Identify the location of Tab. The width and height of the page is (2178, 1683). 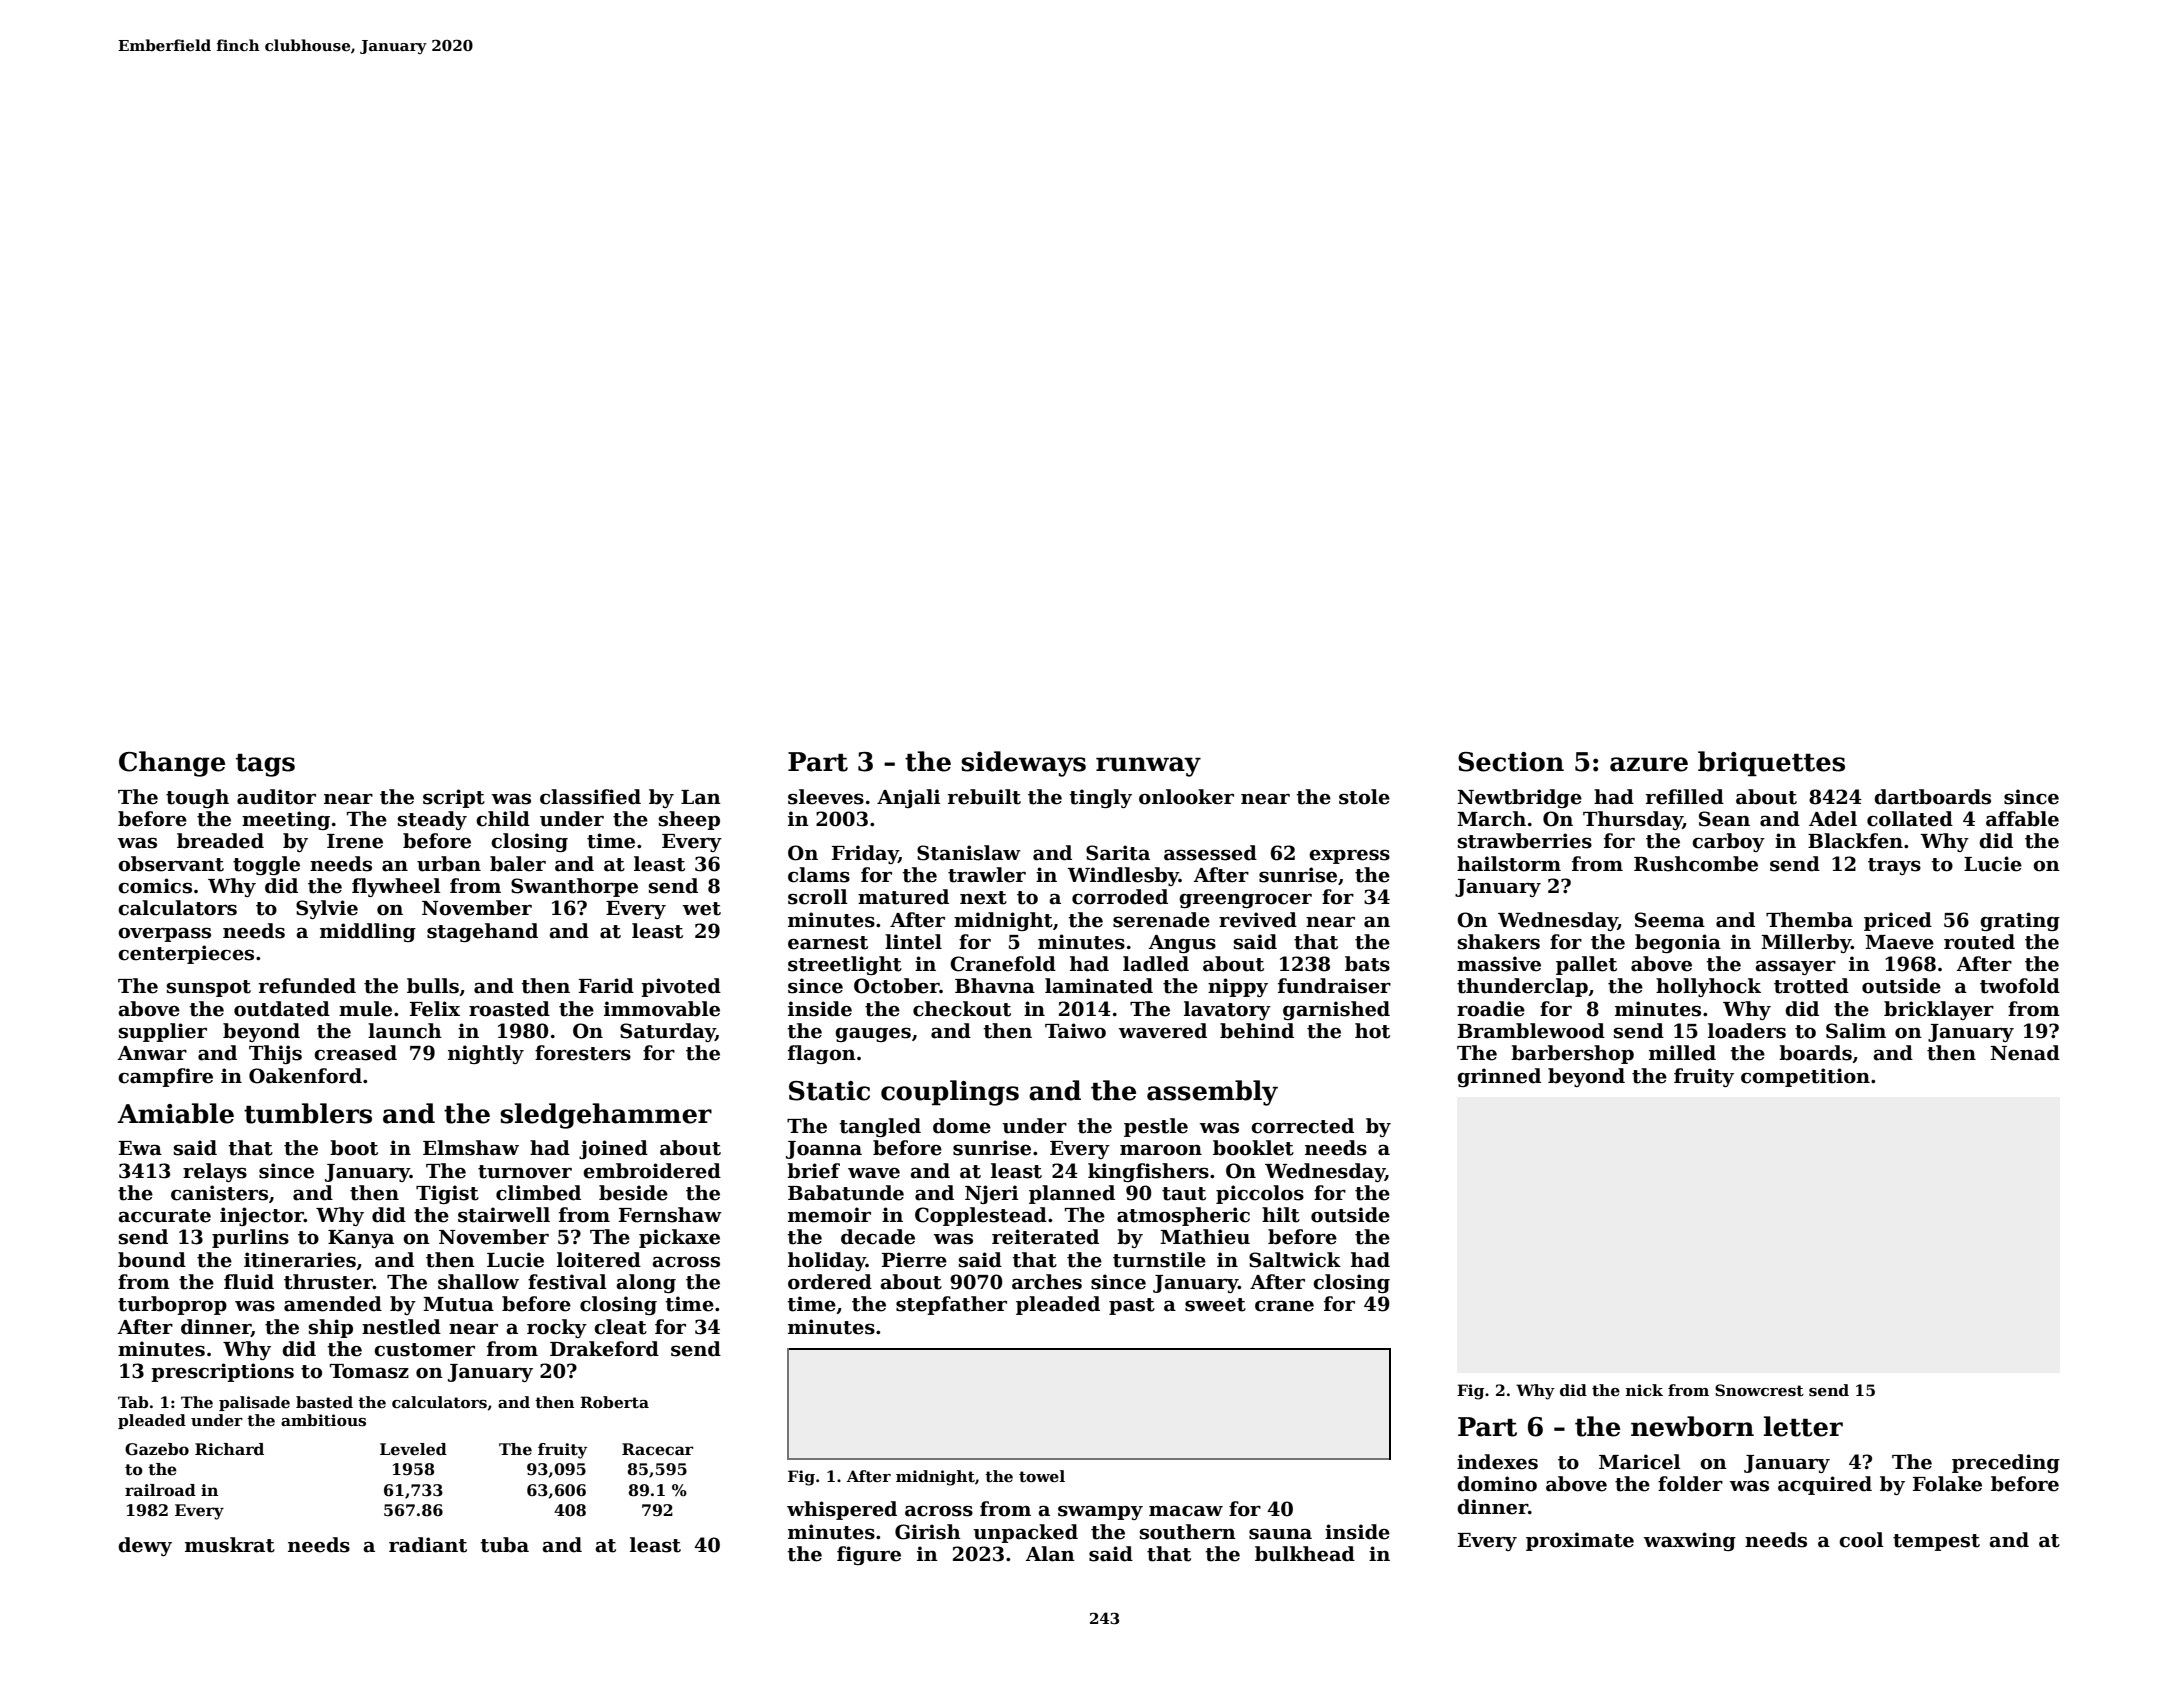
(133, 1402).
